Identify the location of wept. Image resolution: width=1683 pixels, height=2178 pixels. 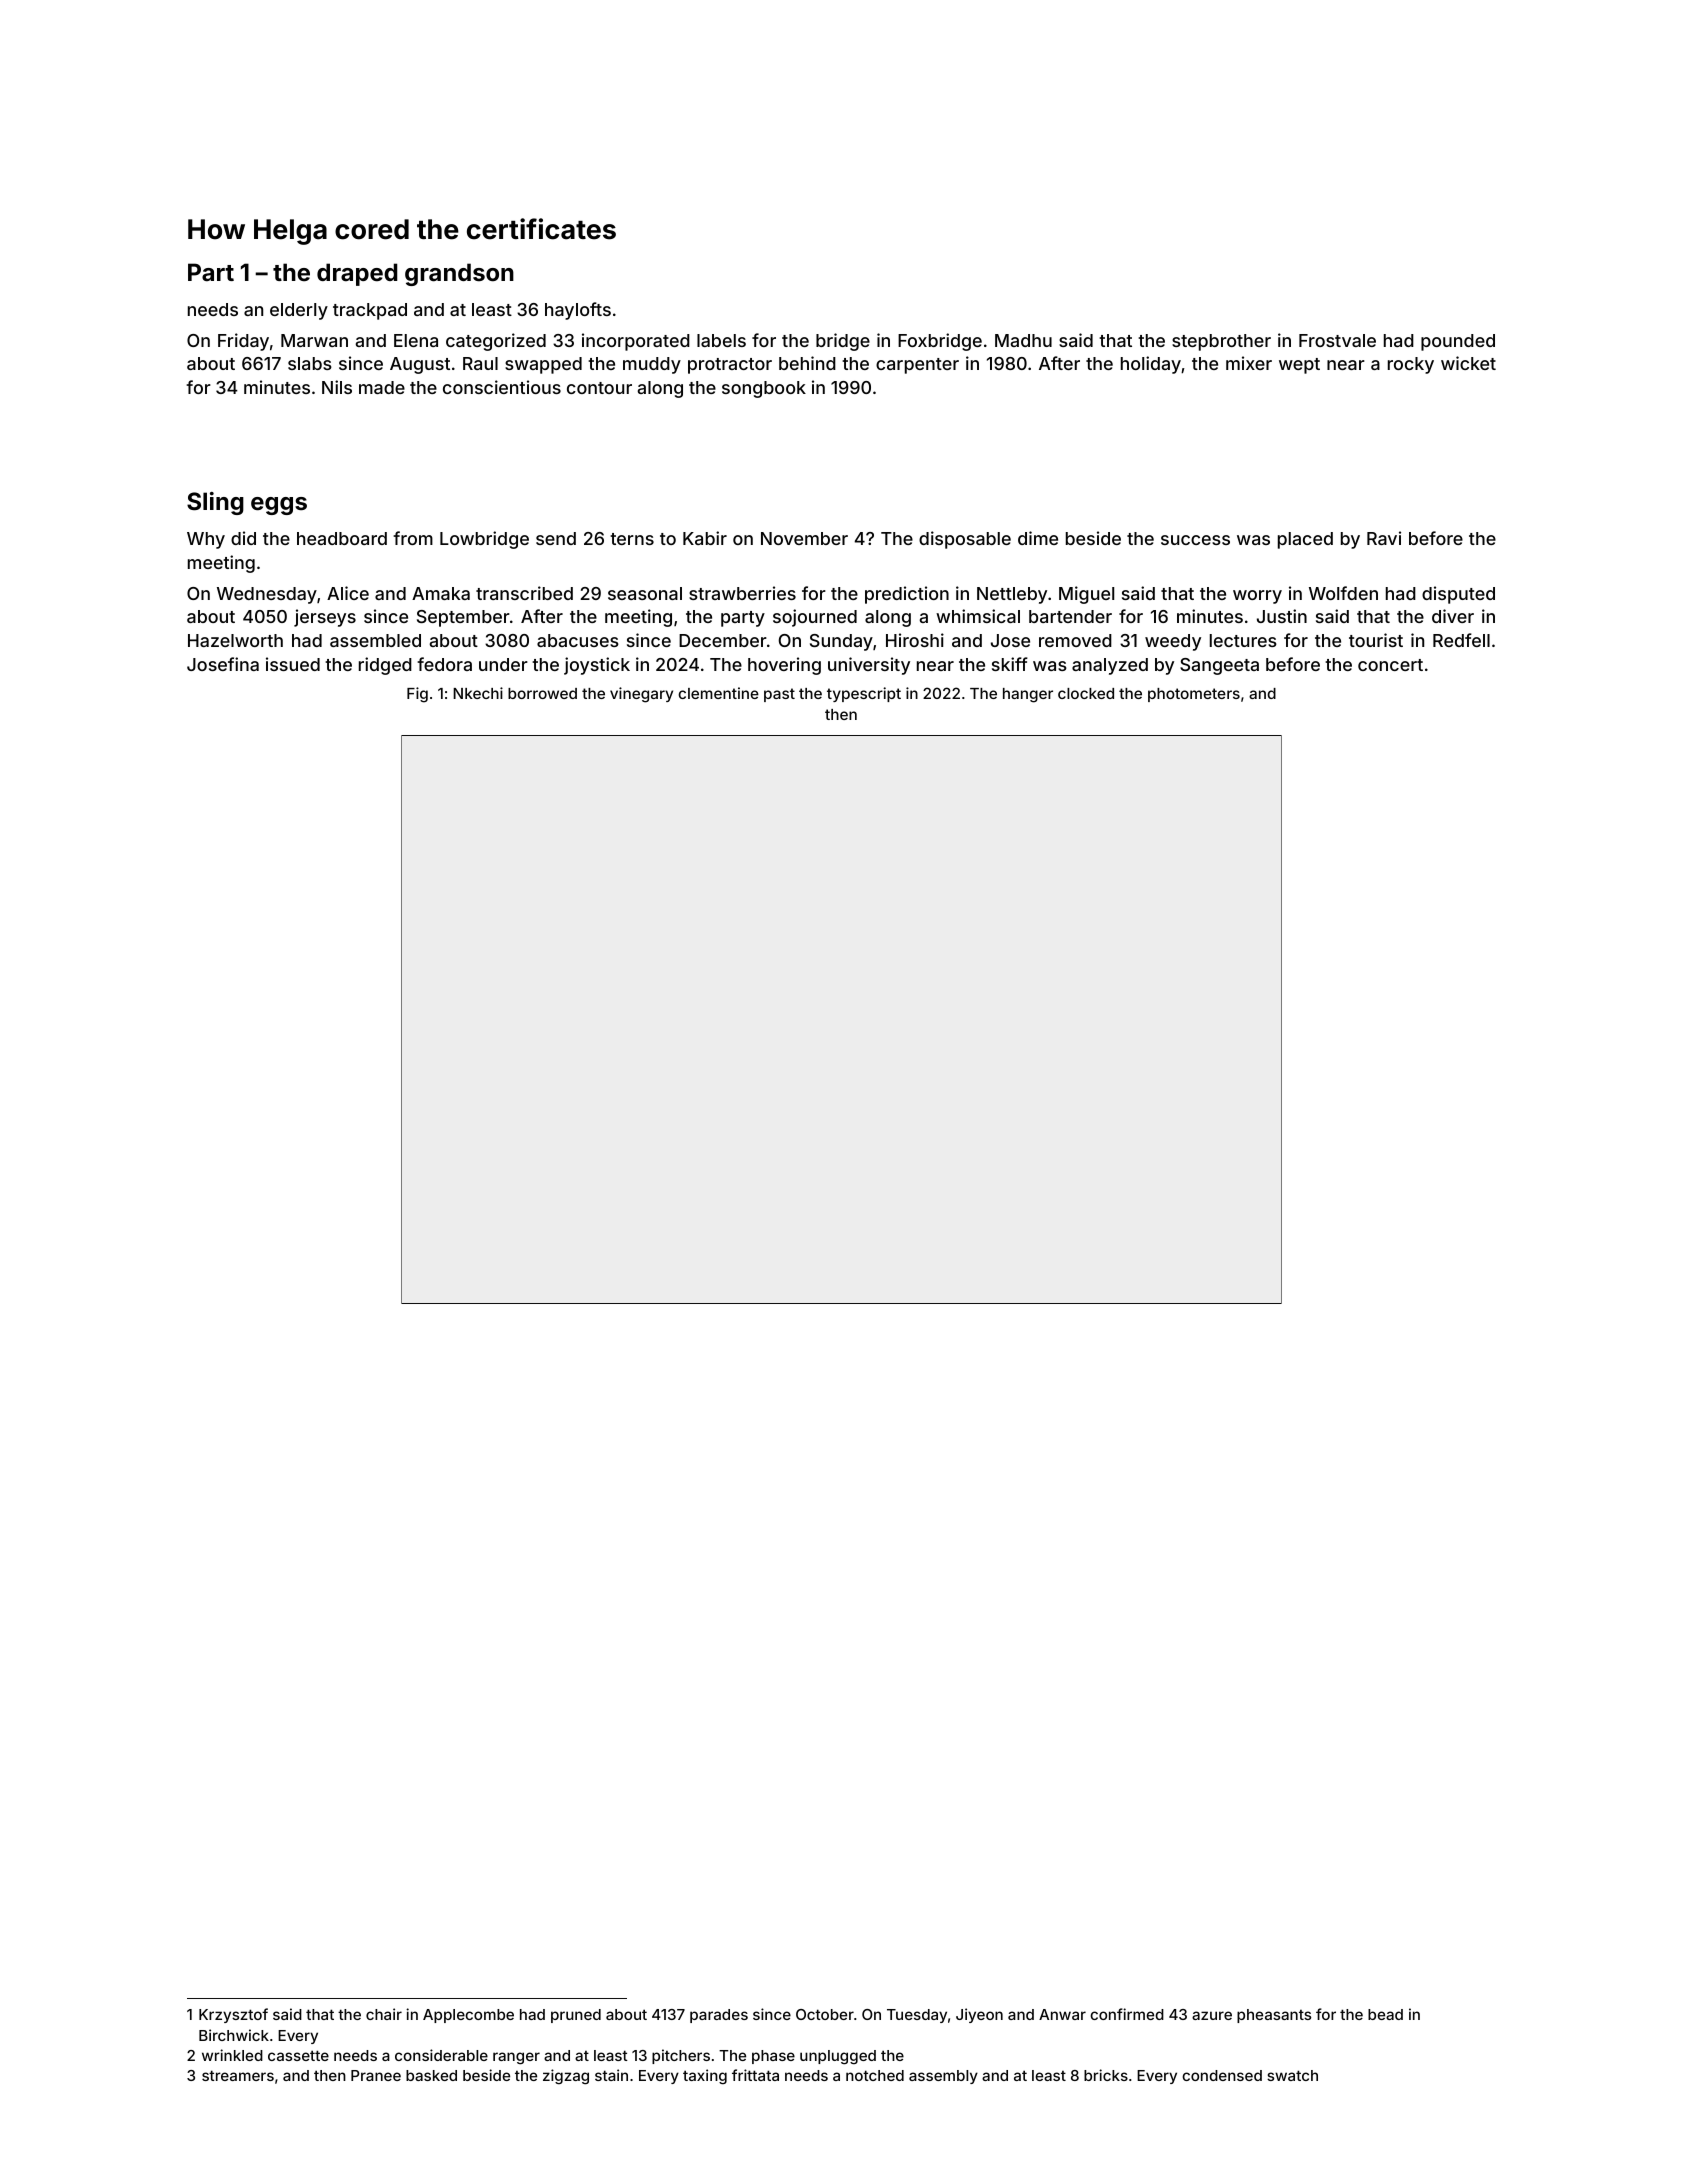
(1299, 366).
